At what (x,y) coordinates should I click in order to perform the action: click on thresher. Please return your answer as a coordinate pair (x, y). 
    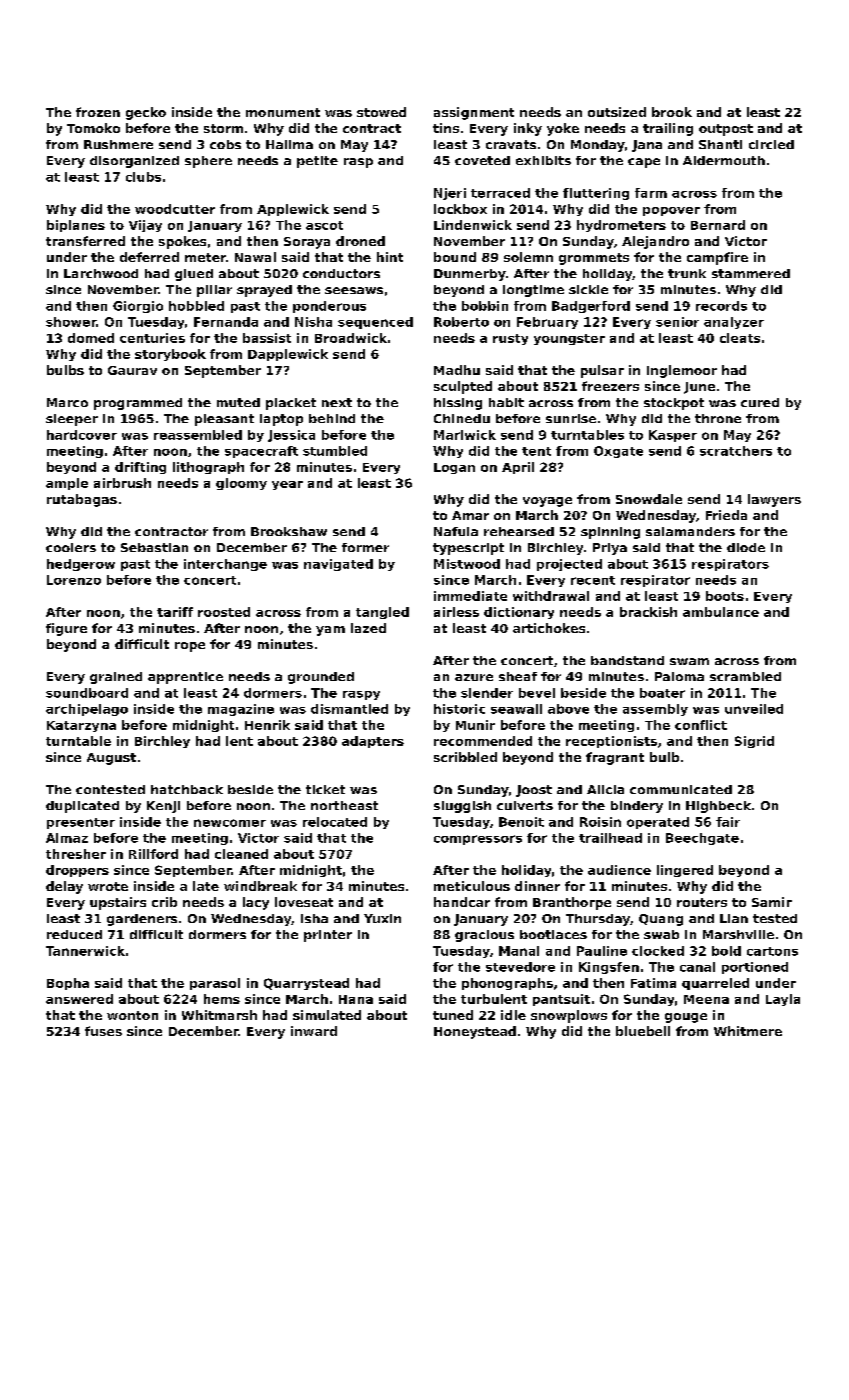
    Looking at the image, I should click on (76, 854).
